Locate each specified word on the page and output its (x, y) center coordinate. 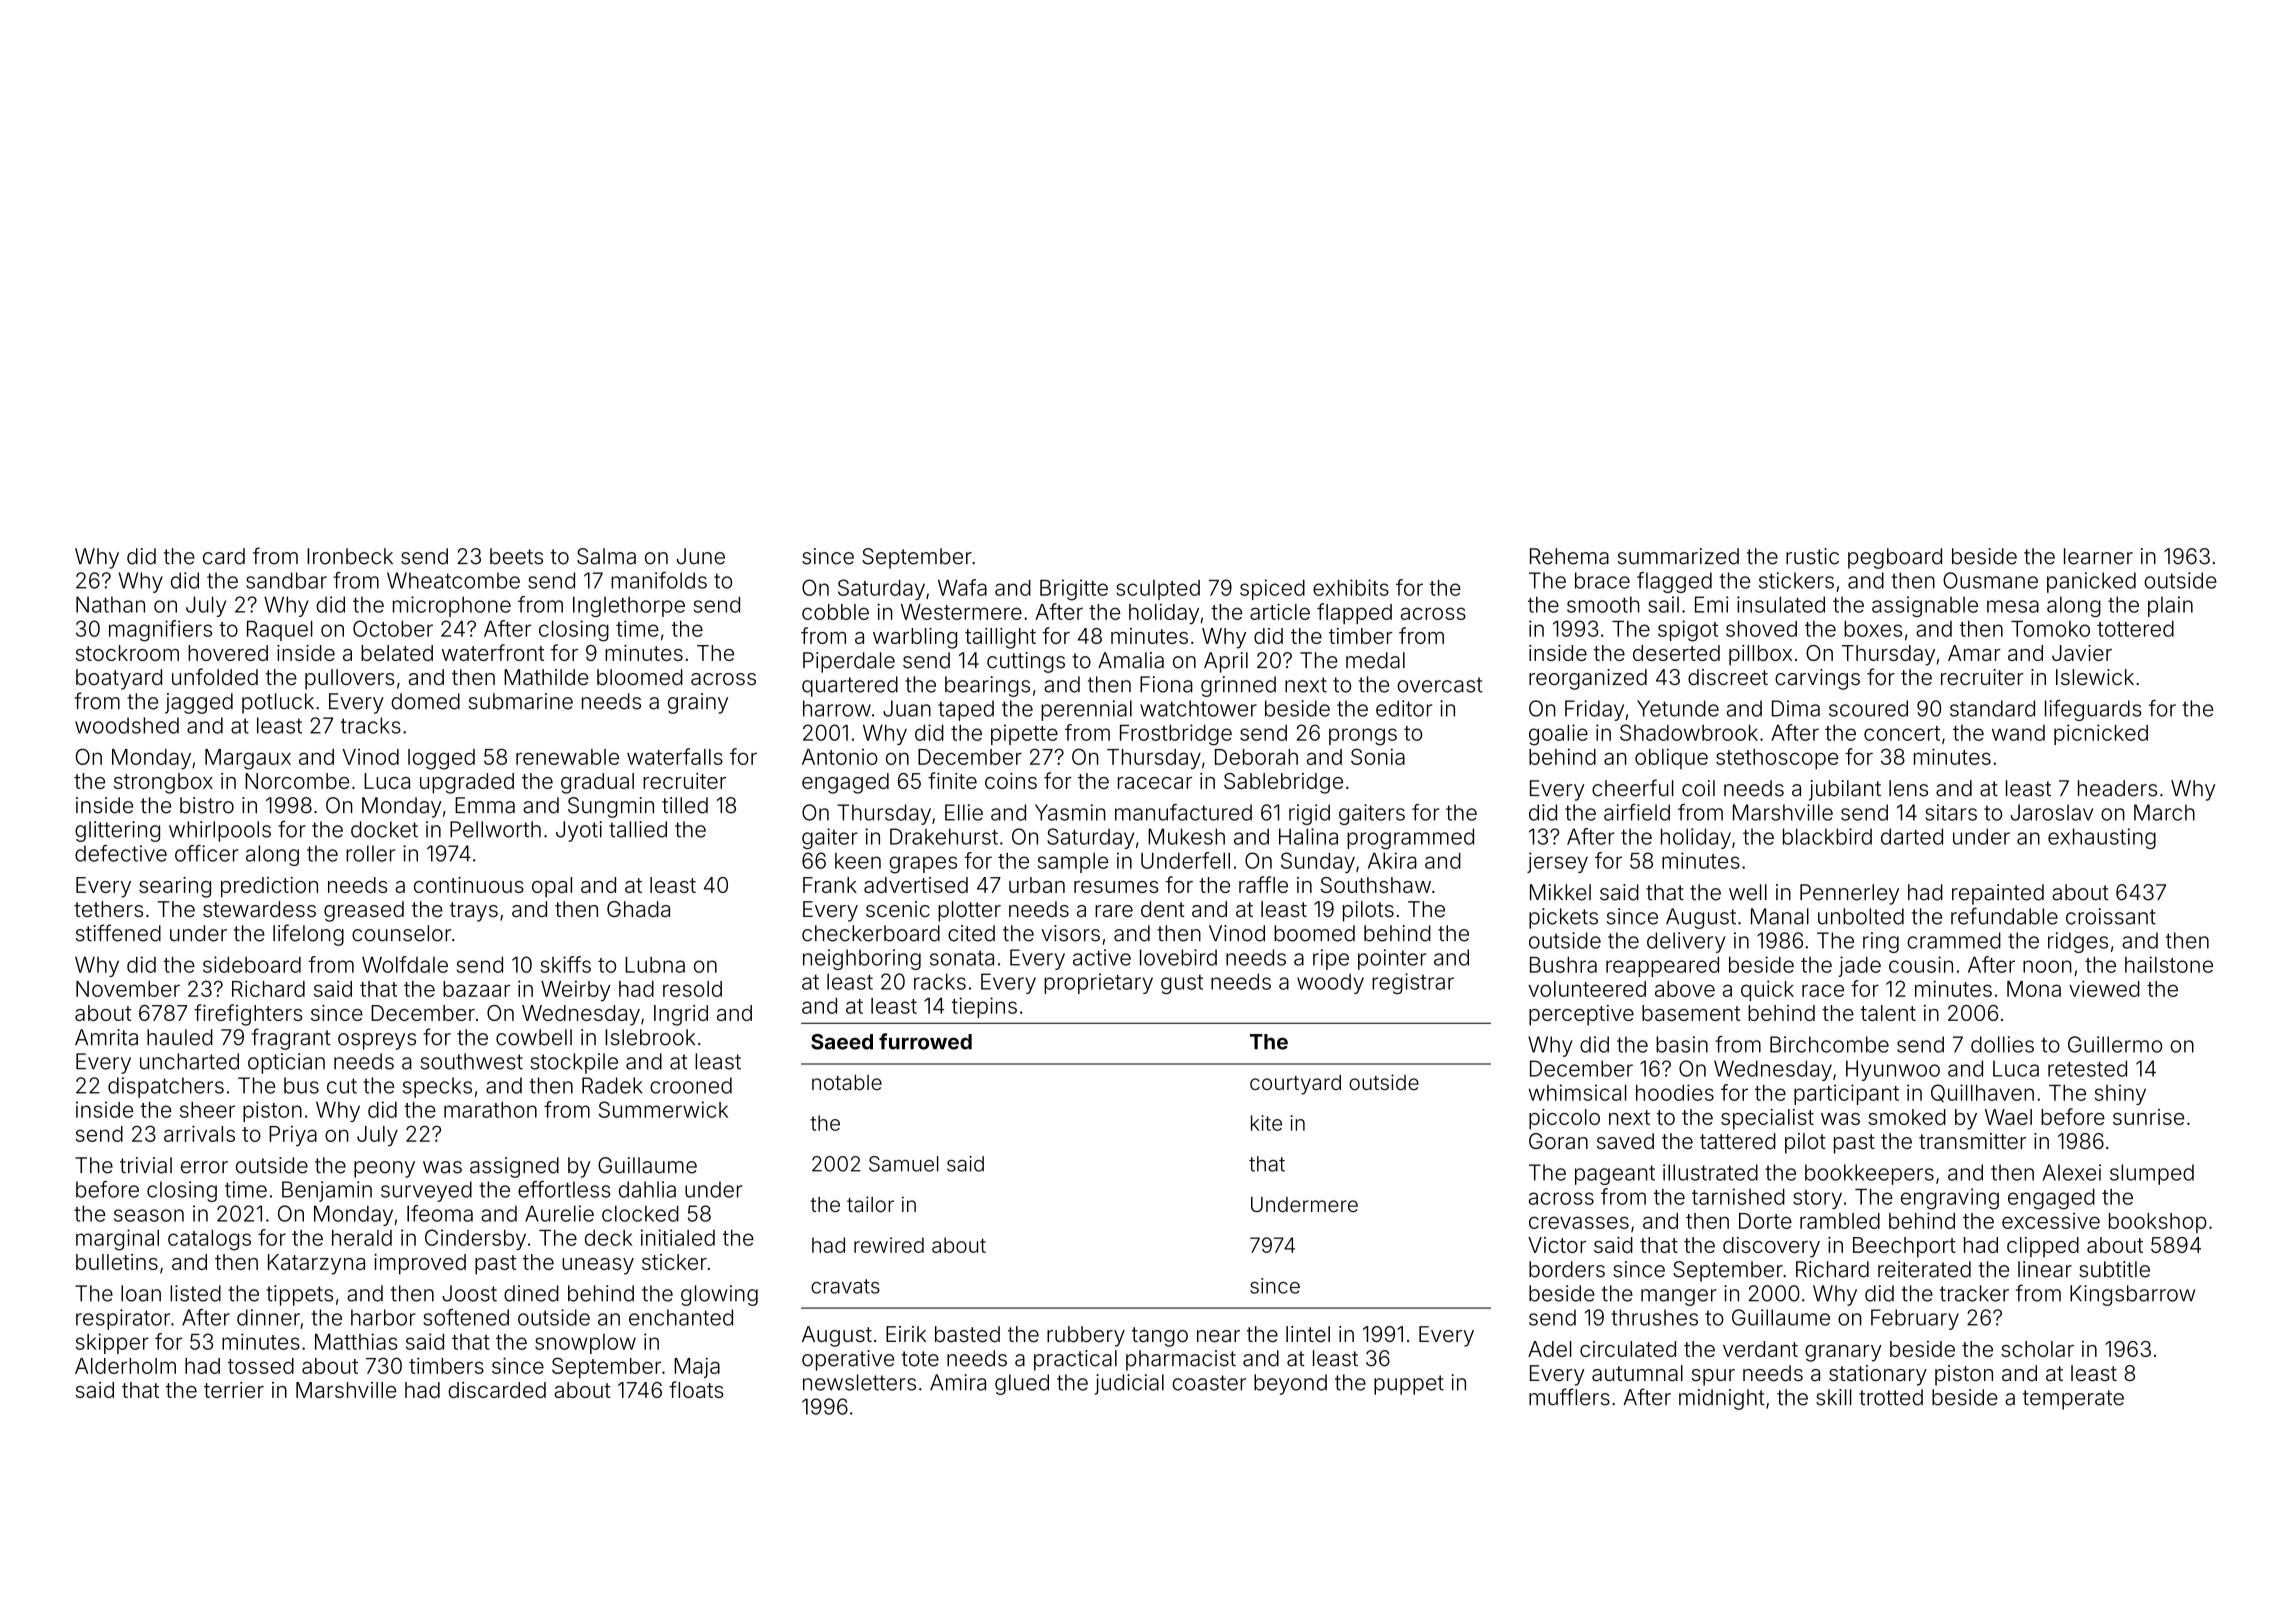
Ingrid (681, 1015)
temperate (2073, 1400)
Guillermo (2115, 1044)
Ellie (964, 812)
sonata (962, 958)
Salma (606, 556)
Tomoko (2050, 629)
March (2164, 812)
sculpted (1158, 590)
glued (1022, 1384)
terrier (234, 1390)
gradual (597, 783)
